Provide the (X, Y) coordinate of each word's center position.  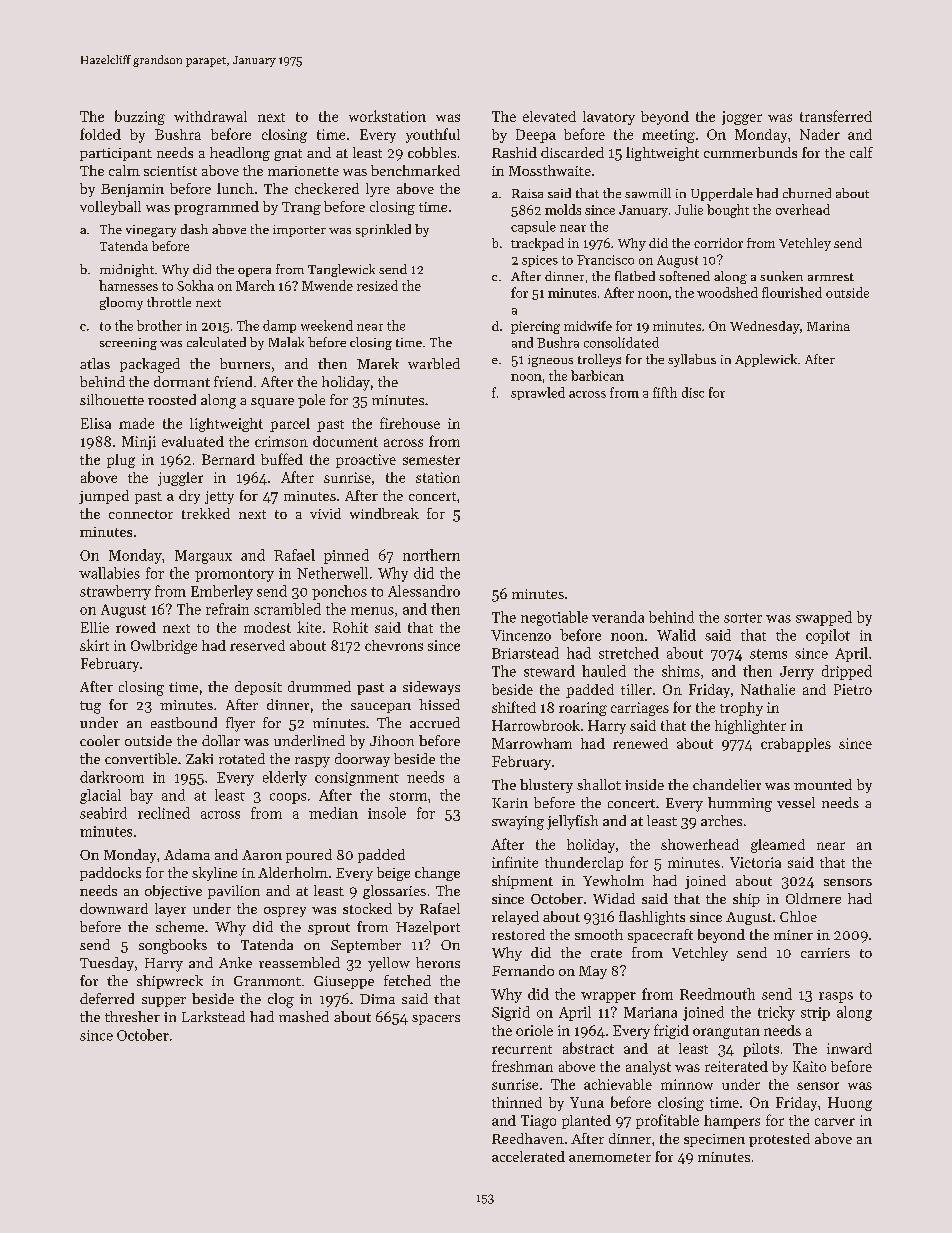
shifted (514, 707)
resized (377, 285)
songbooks (173, 946)
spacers (436, 1020)
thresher (132, 1016)
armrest (831, 277)
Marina (828, 326)
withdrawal (210, 116)
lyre (378, 190)
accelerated (528, 1156)
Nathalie (768, 689)
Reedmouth (717, 994)
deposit (258, 688)
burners (245, 363)
